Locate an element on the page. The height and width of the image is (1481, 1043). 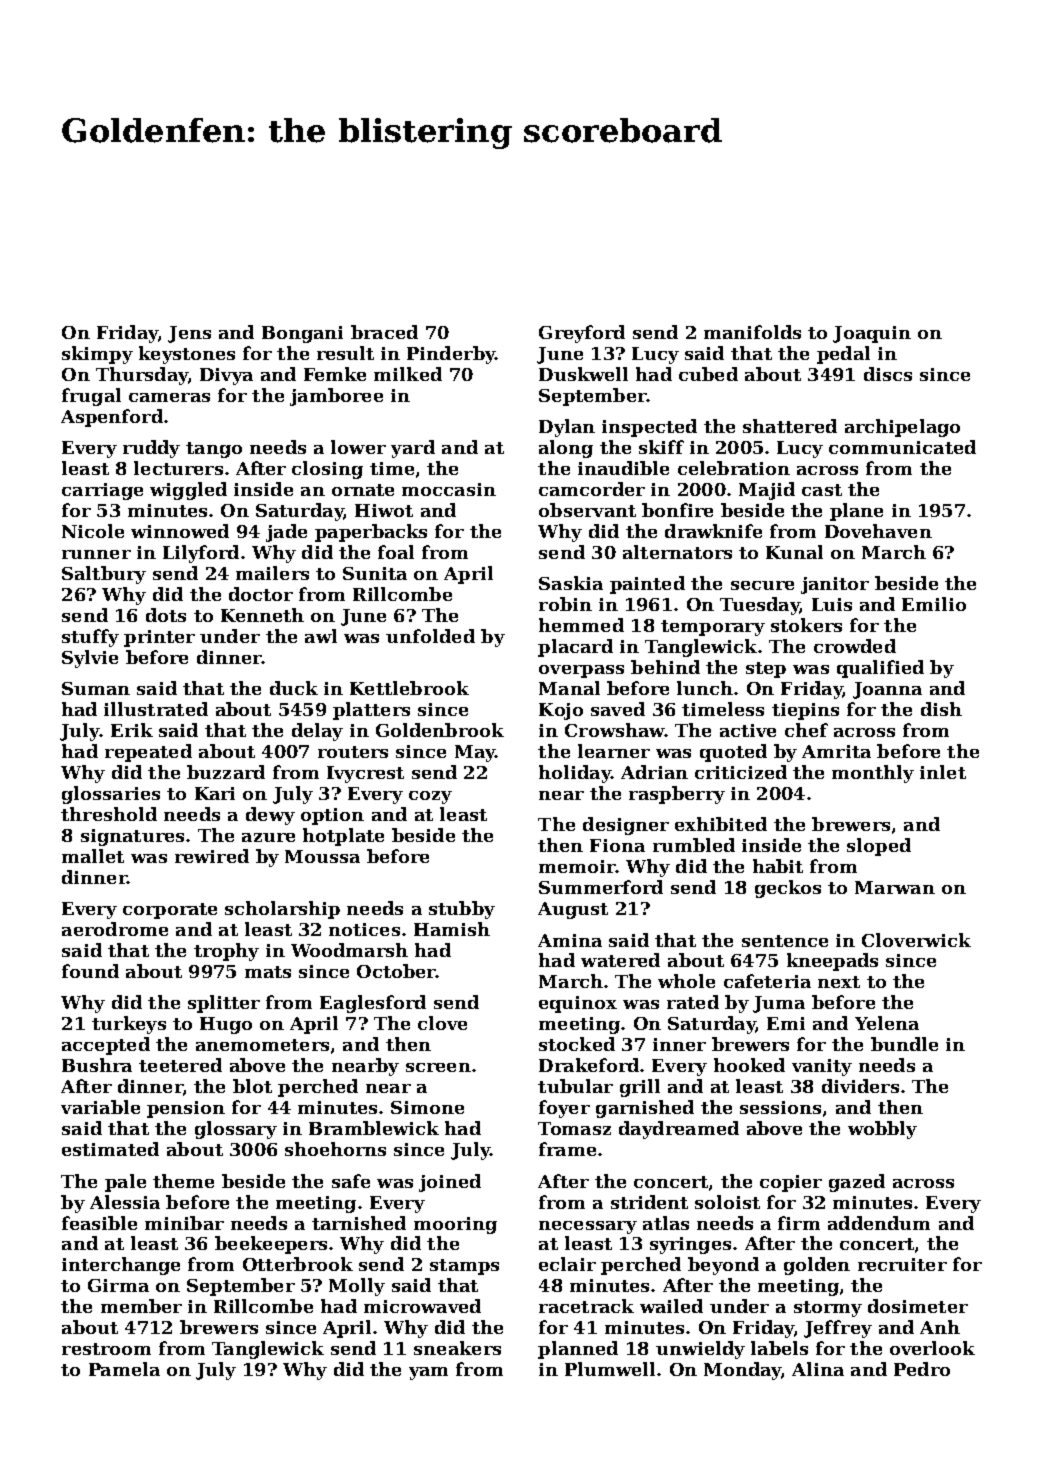
Pinderby is located at coordinates (451, 355).
